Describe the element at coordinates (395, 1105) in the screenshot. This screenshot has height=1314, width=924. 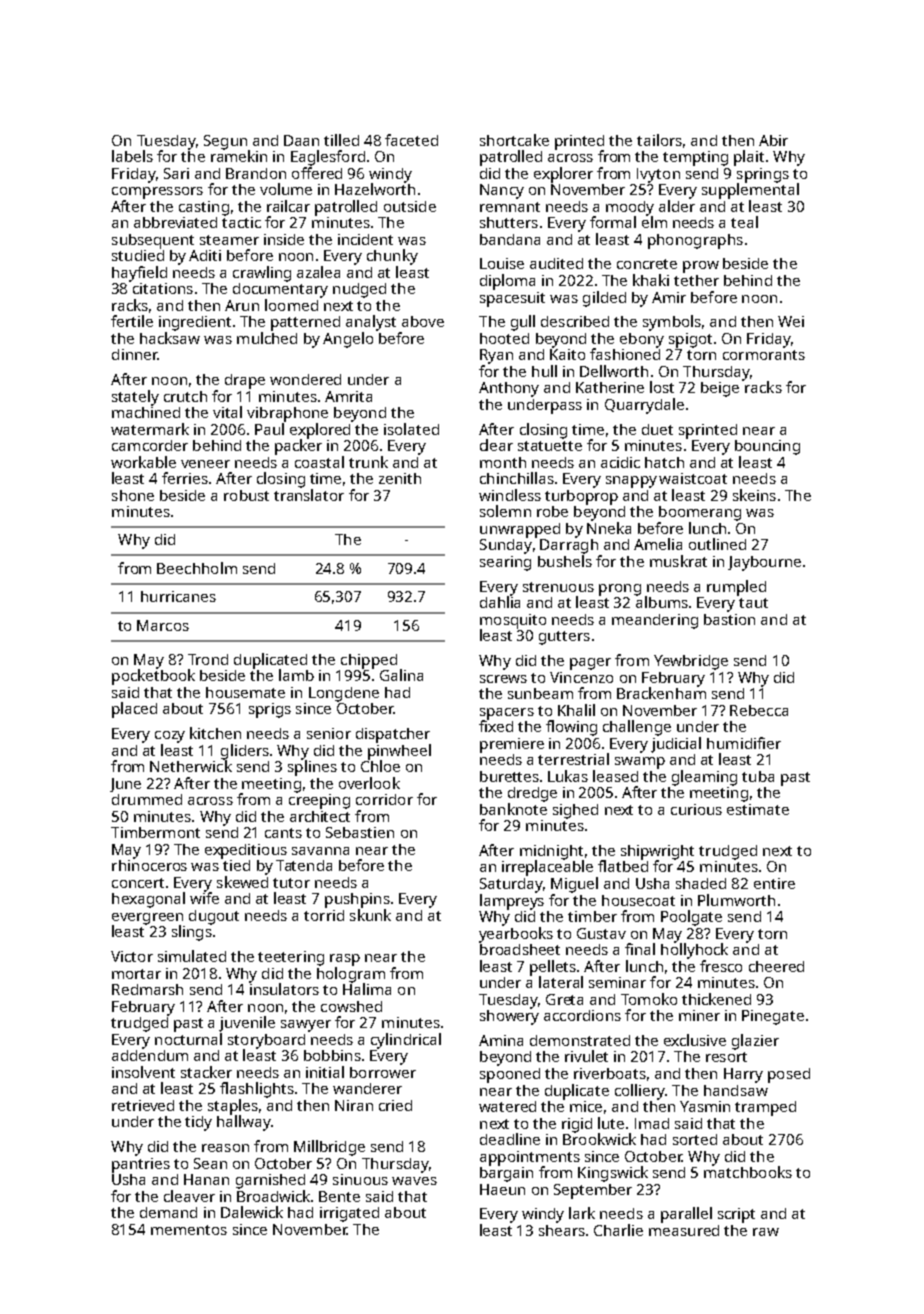
I see `cried` at that location.
